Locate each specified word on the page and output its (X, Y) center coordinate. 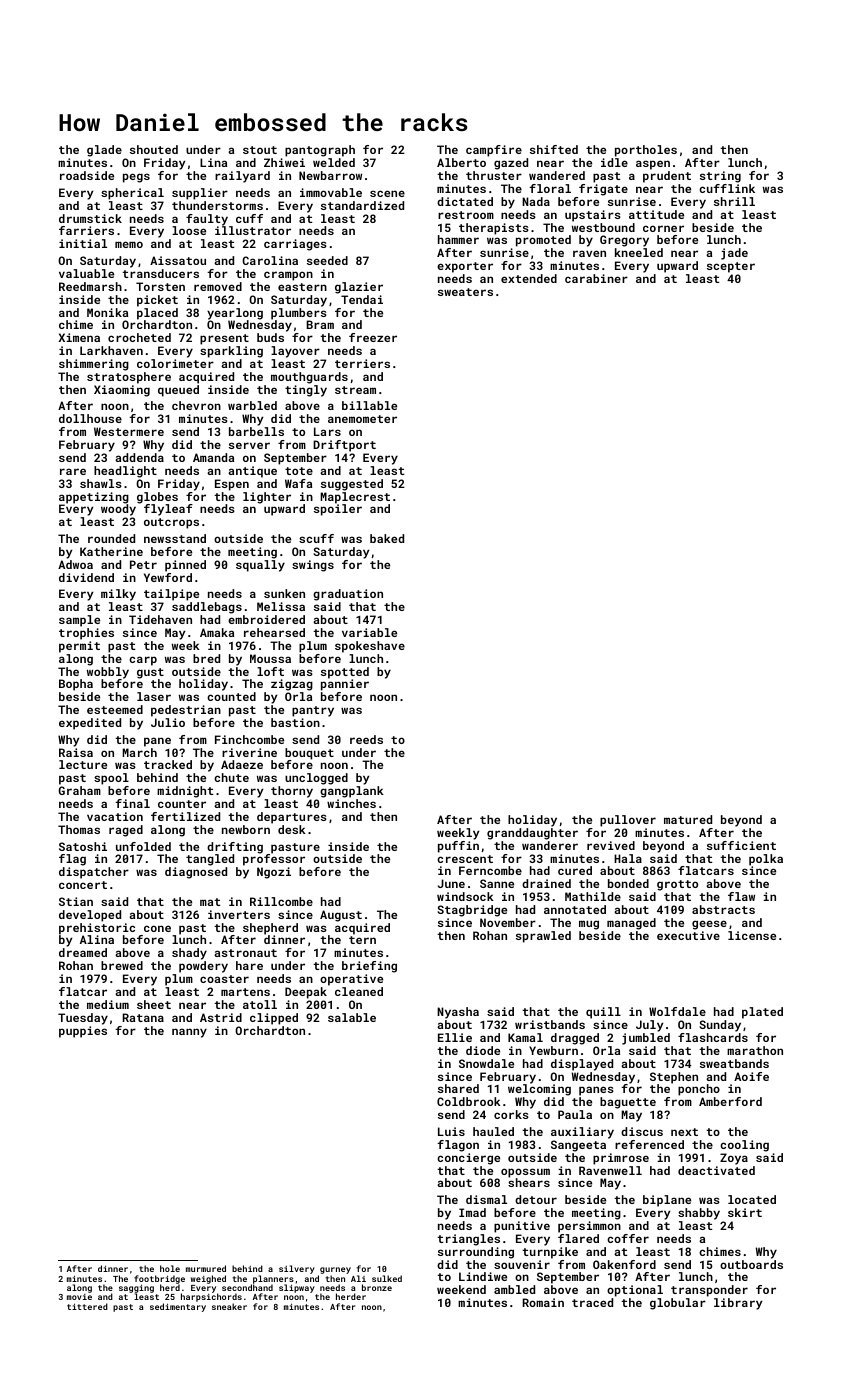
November (508, 922)
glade (104, 151)
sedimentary (178, 1307)
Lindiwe (483, 1276)
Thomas (79, 829)
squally (260, 566)
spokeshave (370, 647)
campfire (494, 151)
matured (688, 819)
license (752, 935)
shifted (554, 149)
